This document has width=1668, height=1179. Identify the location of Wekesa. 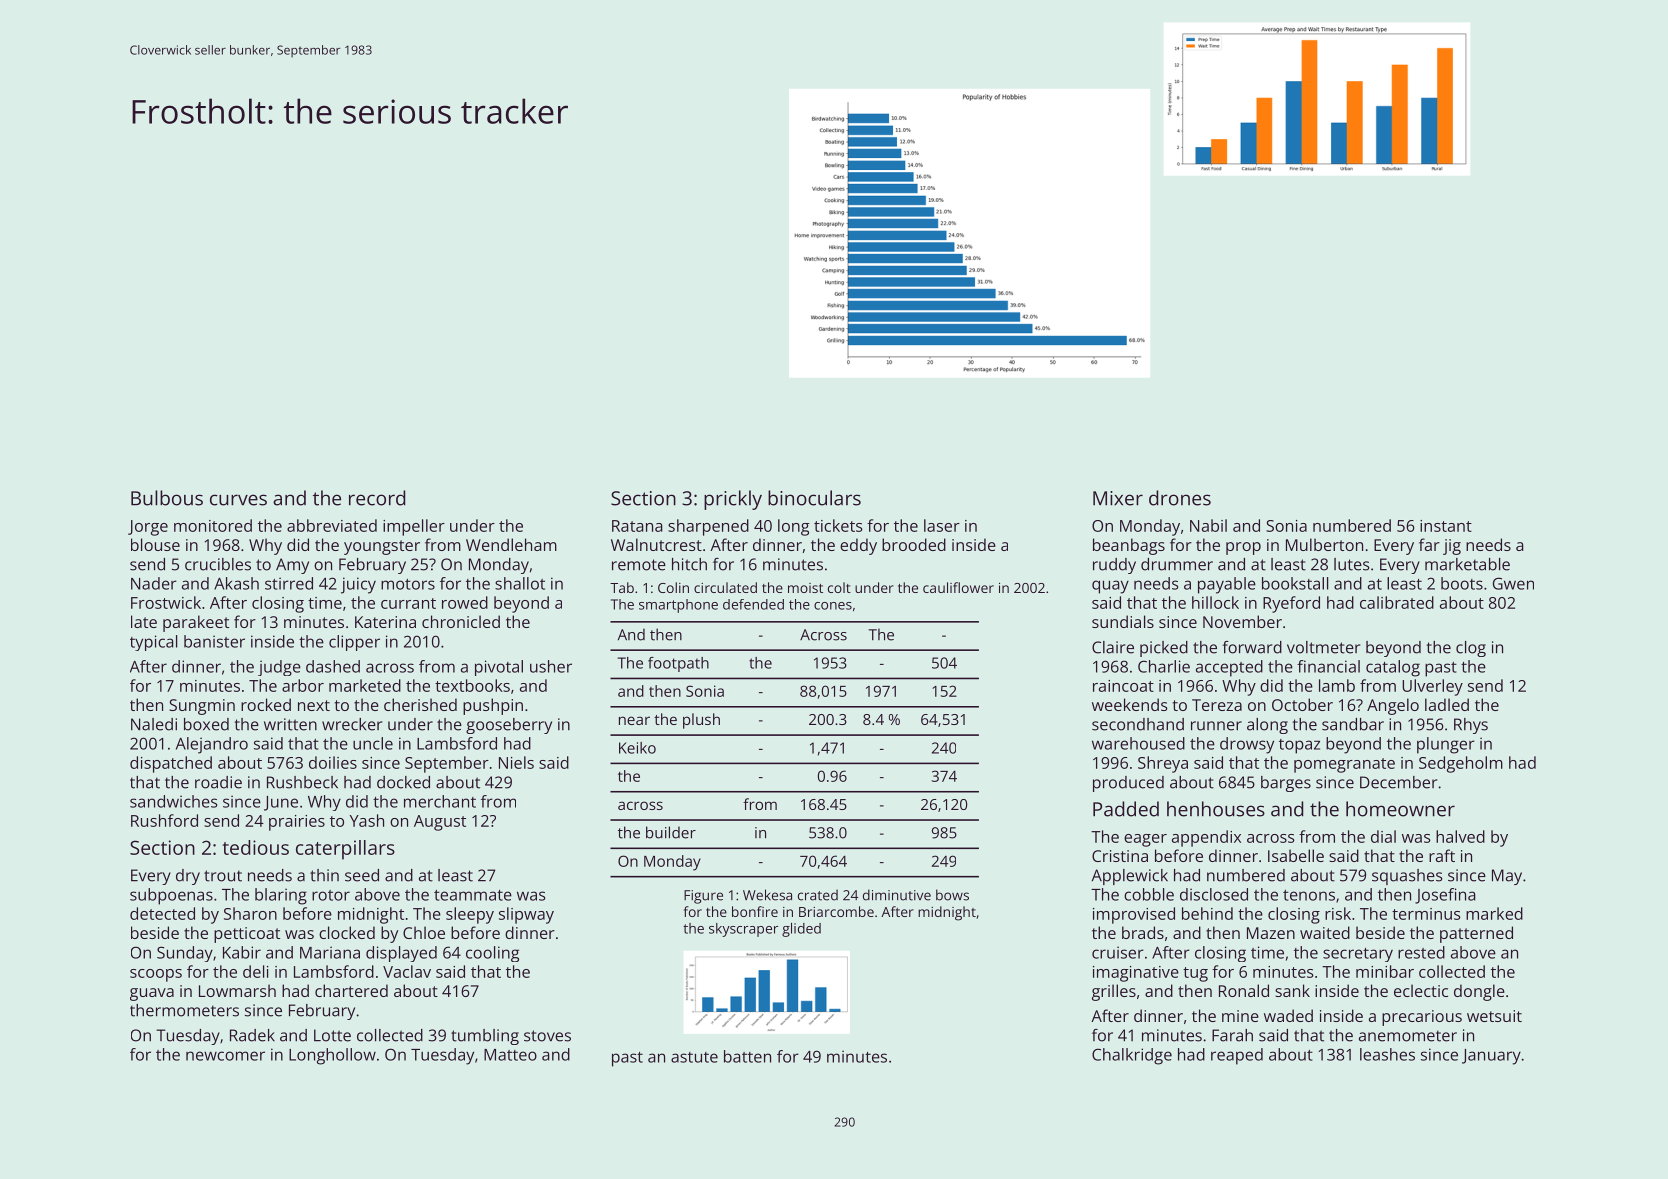
(767, 895).
